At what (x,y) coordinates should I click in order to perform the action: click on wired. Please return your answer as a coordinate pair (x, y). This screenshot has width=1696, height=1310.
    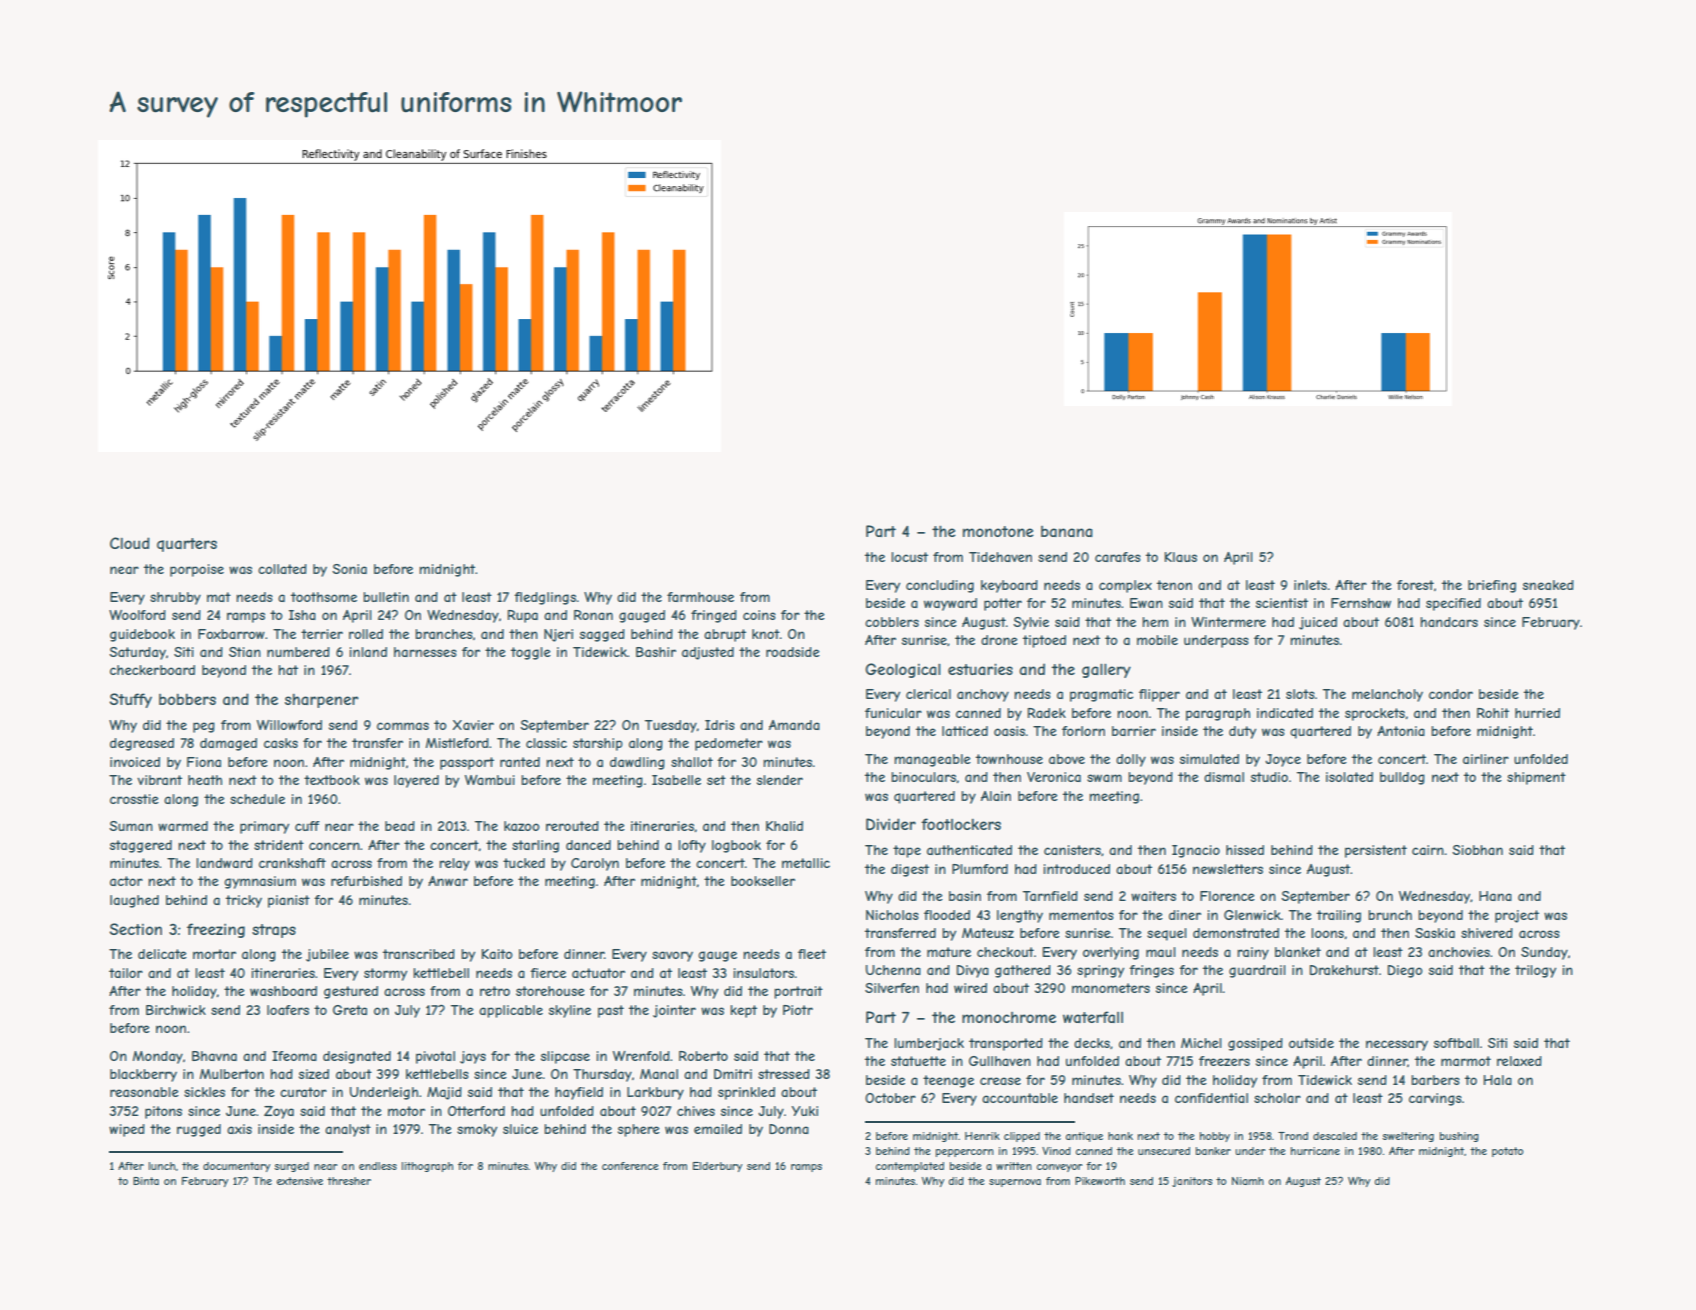
    Looking at the image, I should click on (970, 988).
